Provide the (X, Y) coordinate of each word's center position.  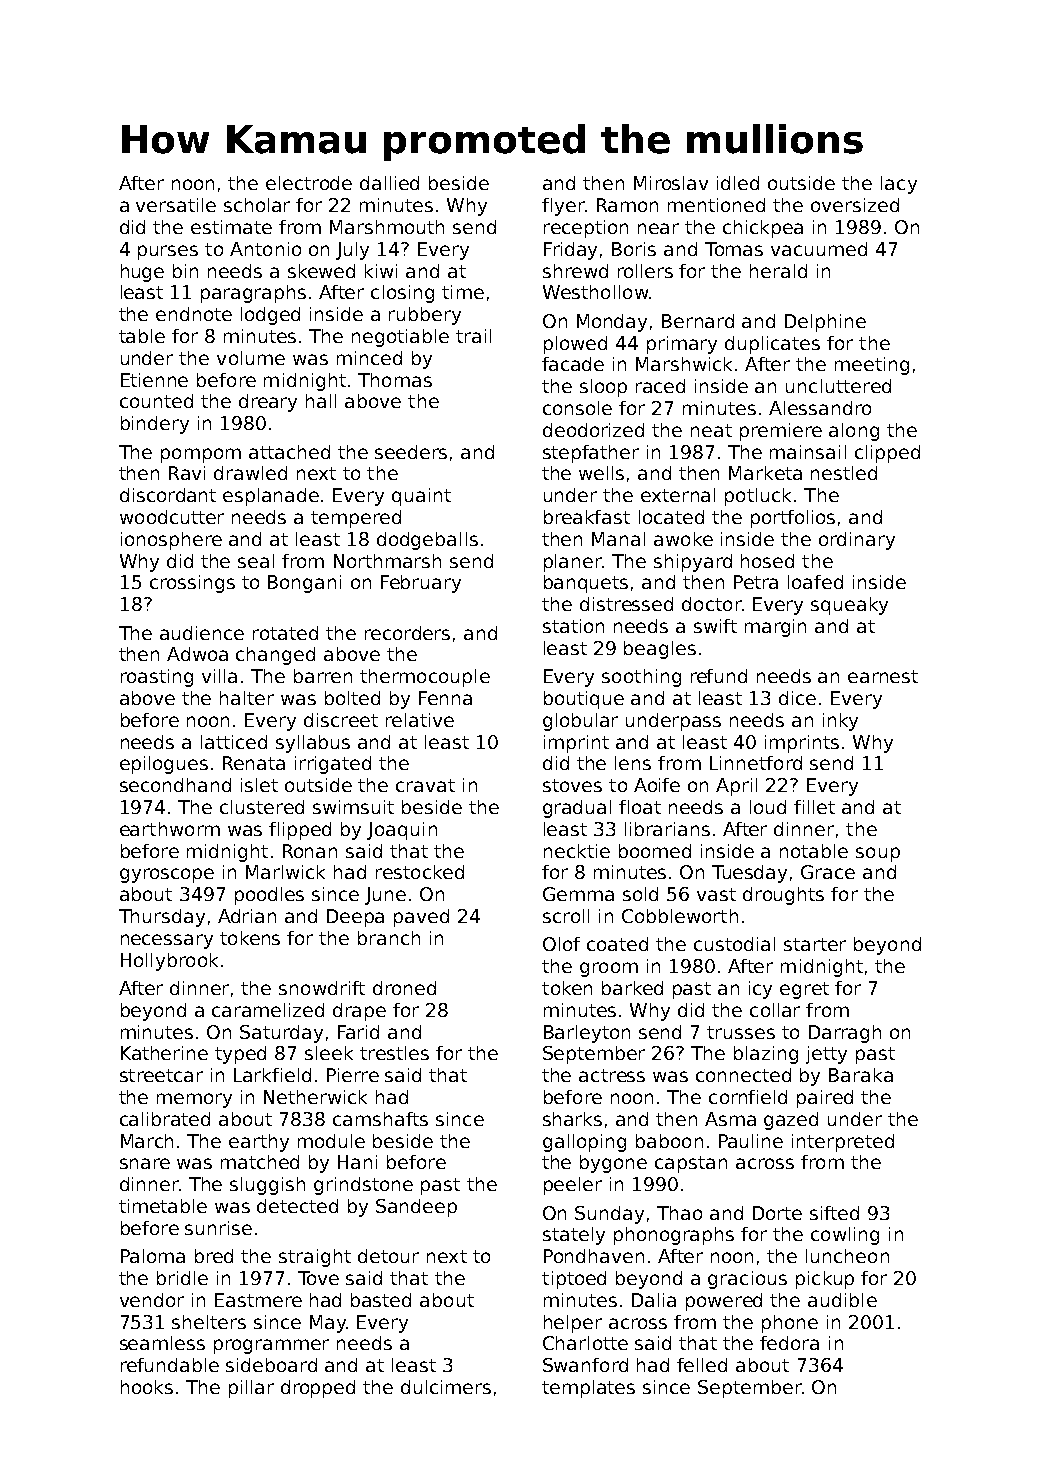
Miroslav (671, 183)
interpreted (843, 1143)
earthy (259, 1143)
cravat (425, 785)
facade (573, 364)
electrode (309, 183)
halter (247, 698)
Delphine (825, 323)
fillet (814, 807)
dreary (268, 403)
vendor (152, 1300)
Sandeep (416, 1208)
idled (738, 183)
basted (381, 1300)
